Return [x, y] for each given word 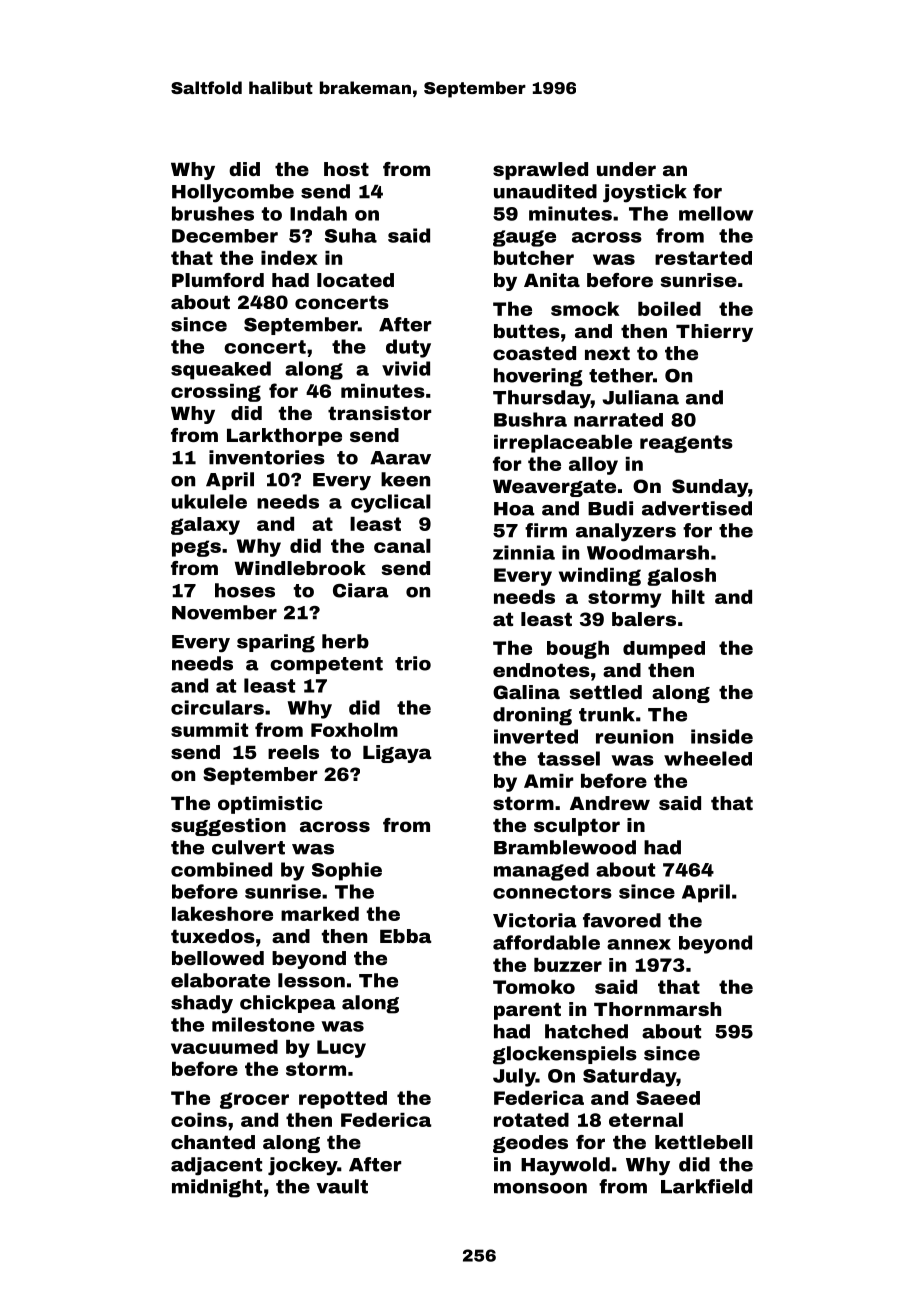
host [346, 169]
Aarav [400, 458]
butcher [534, 258]
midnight [217, 1188]
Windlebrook [300, 568]
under [626, 169]
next [607, 353]
